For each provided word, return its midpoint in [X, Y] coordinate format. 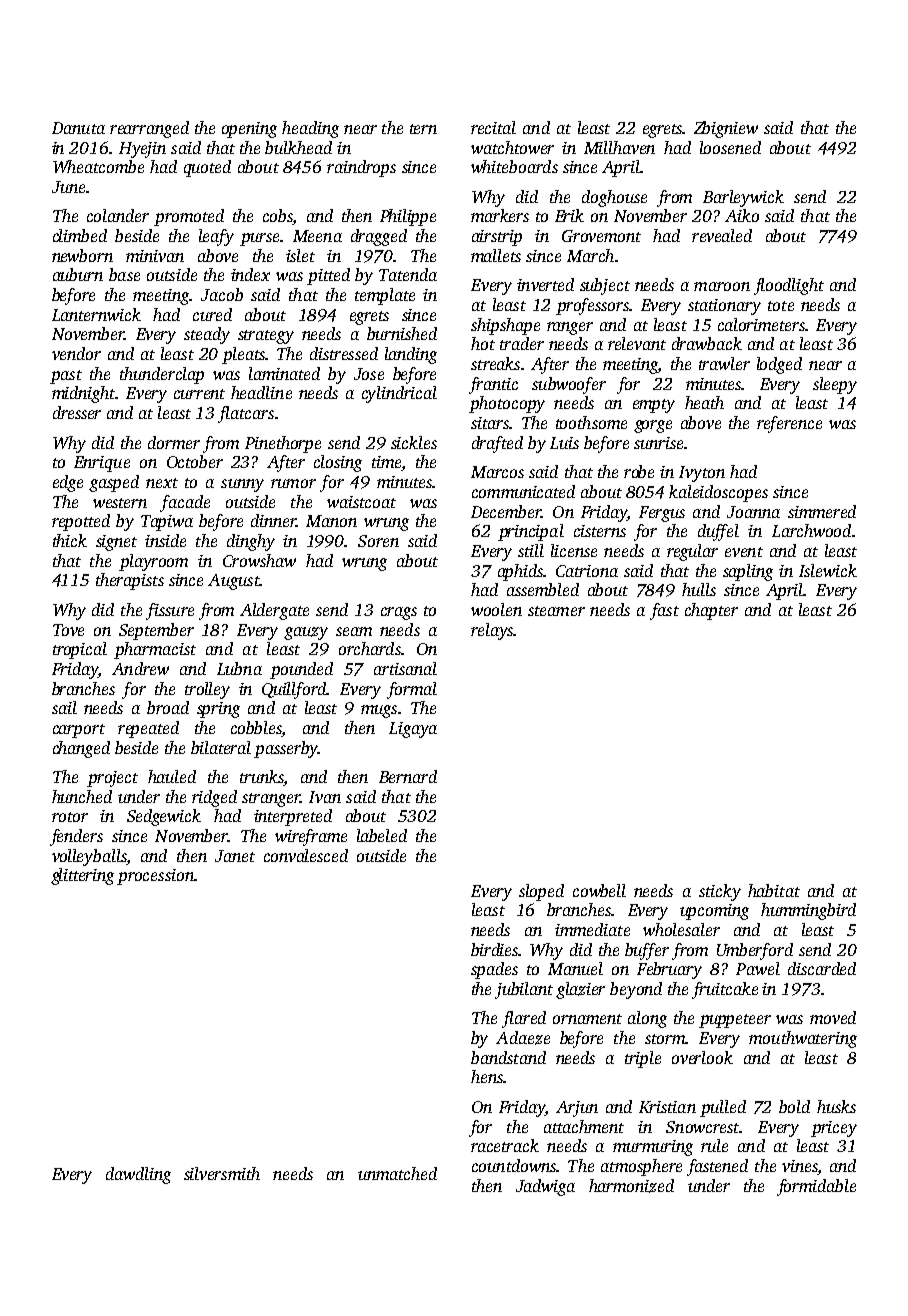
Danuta [78, 128]
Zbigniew [726, 129]
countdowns [514, 1165]
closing [338, 463]
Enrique [102, 464]
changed [81, 749]
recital [493, 127]
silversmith [222, 1173]
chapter [711, 611]
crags [399, 613]
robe [639, 471]
